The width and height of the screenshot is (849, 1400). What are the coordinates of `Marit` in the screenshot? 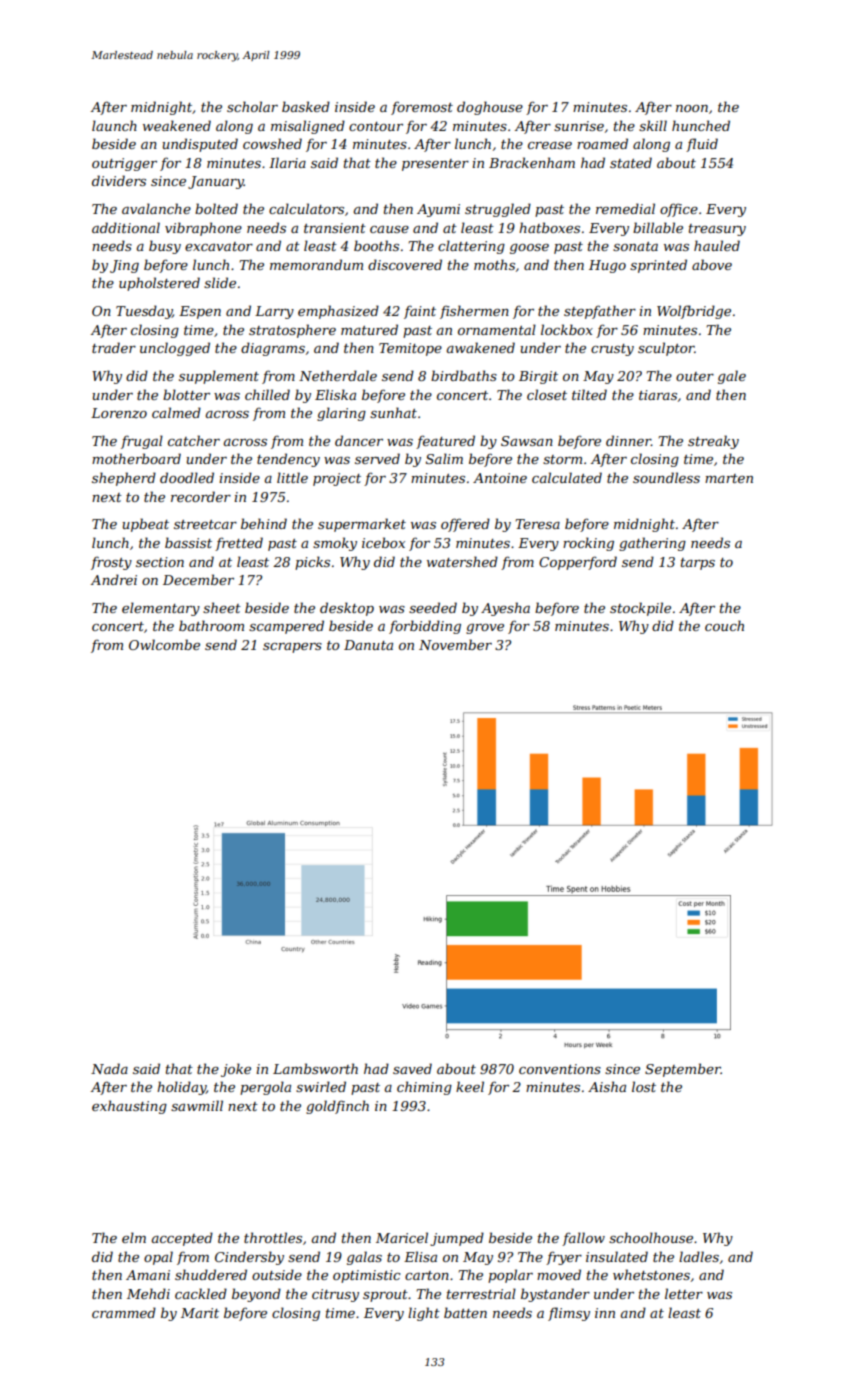 It's located at (200, 1313).
